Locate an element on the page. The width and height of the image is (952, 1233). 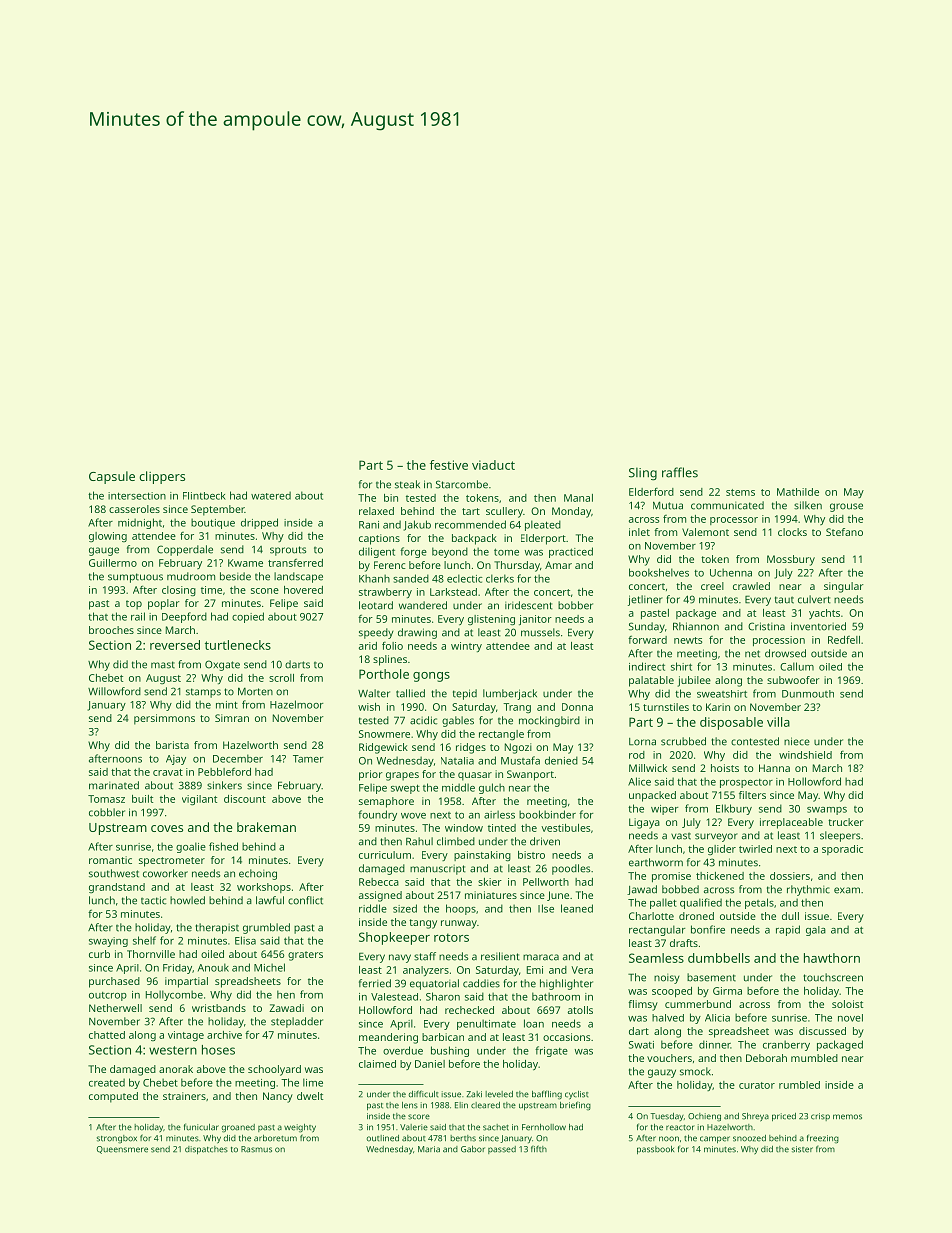
taut is located at coordinates (784, 600).
